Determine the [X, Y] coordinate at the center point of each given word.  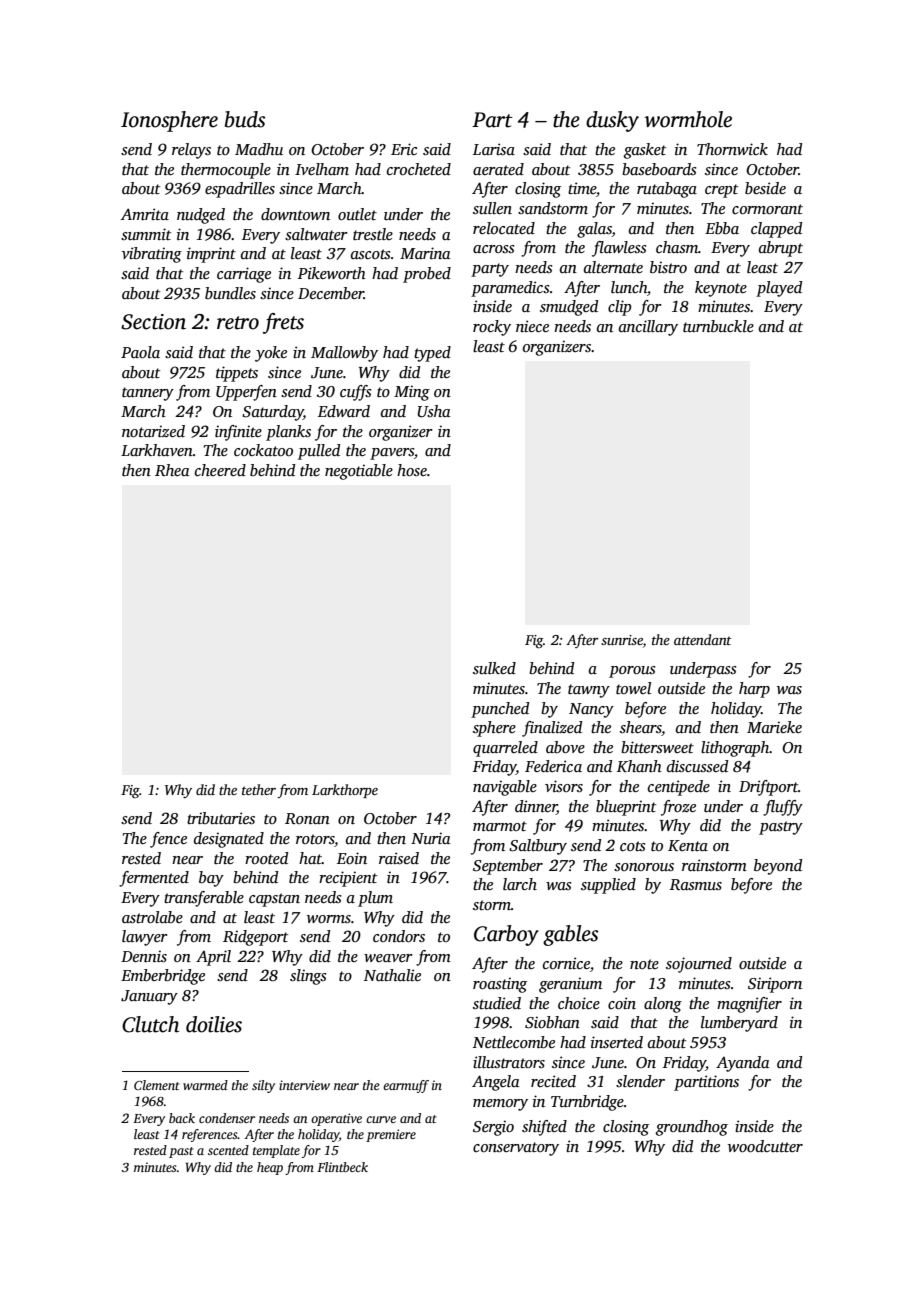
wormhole [688, 119]
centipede [679, 788]
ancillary [648, 328]
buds [245, 119]
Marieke [774, 727]
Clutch [150, 1024]
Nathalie [392, 975]
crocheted [419, 169]
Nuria [431, 838]
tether [259, 789]
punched [500, 710]
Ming [412, 393]
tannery [148, 394]
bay [211, 879]
